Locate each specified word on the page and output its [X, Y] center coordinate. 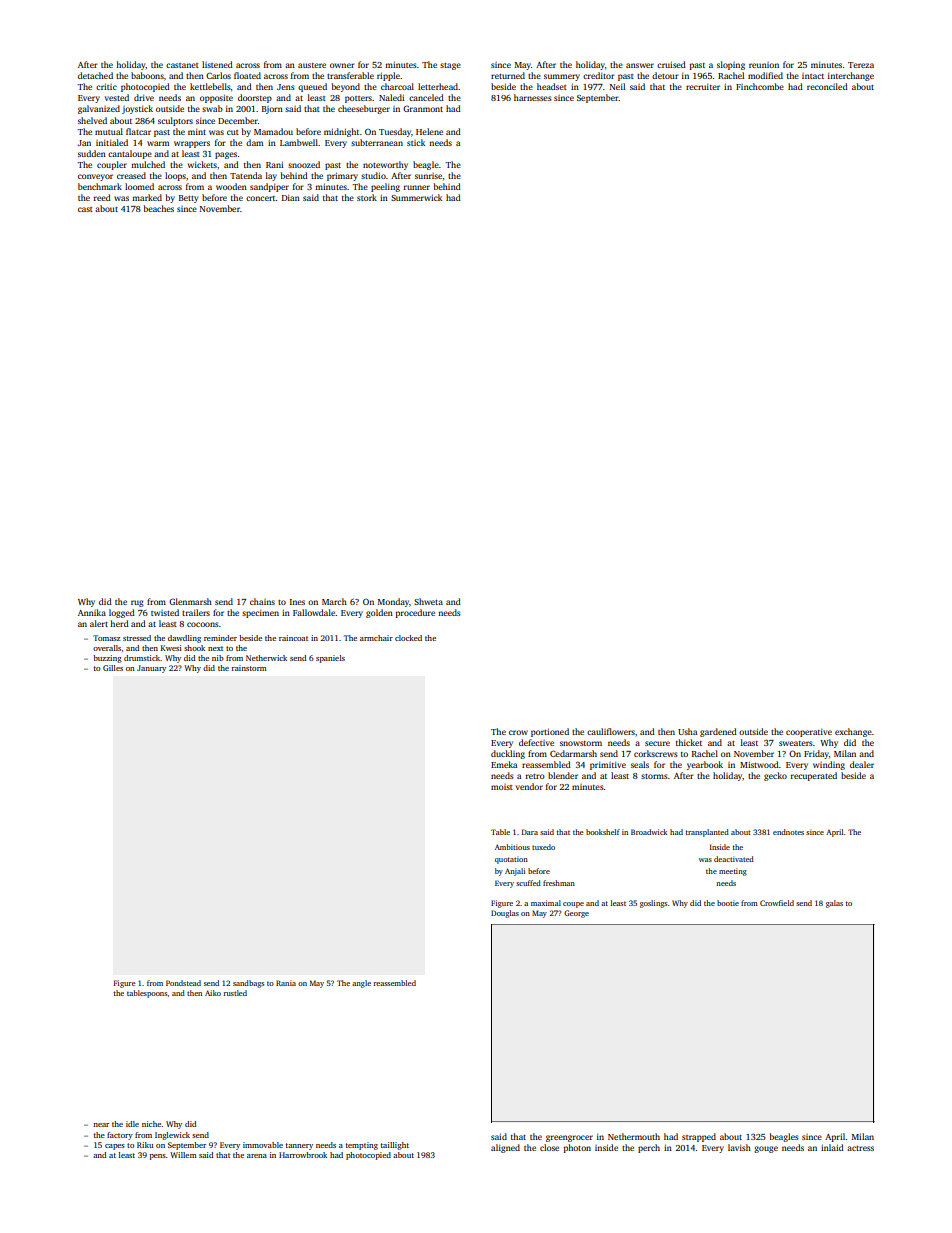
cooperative [809, 732]
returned [508, 75]
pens [157, 1157]
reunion [764, 65]
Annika [92, 612]
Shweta [428, 601]
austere [312, 65]
